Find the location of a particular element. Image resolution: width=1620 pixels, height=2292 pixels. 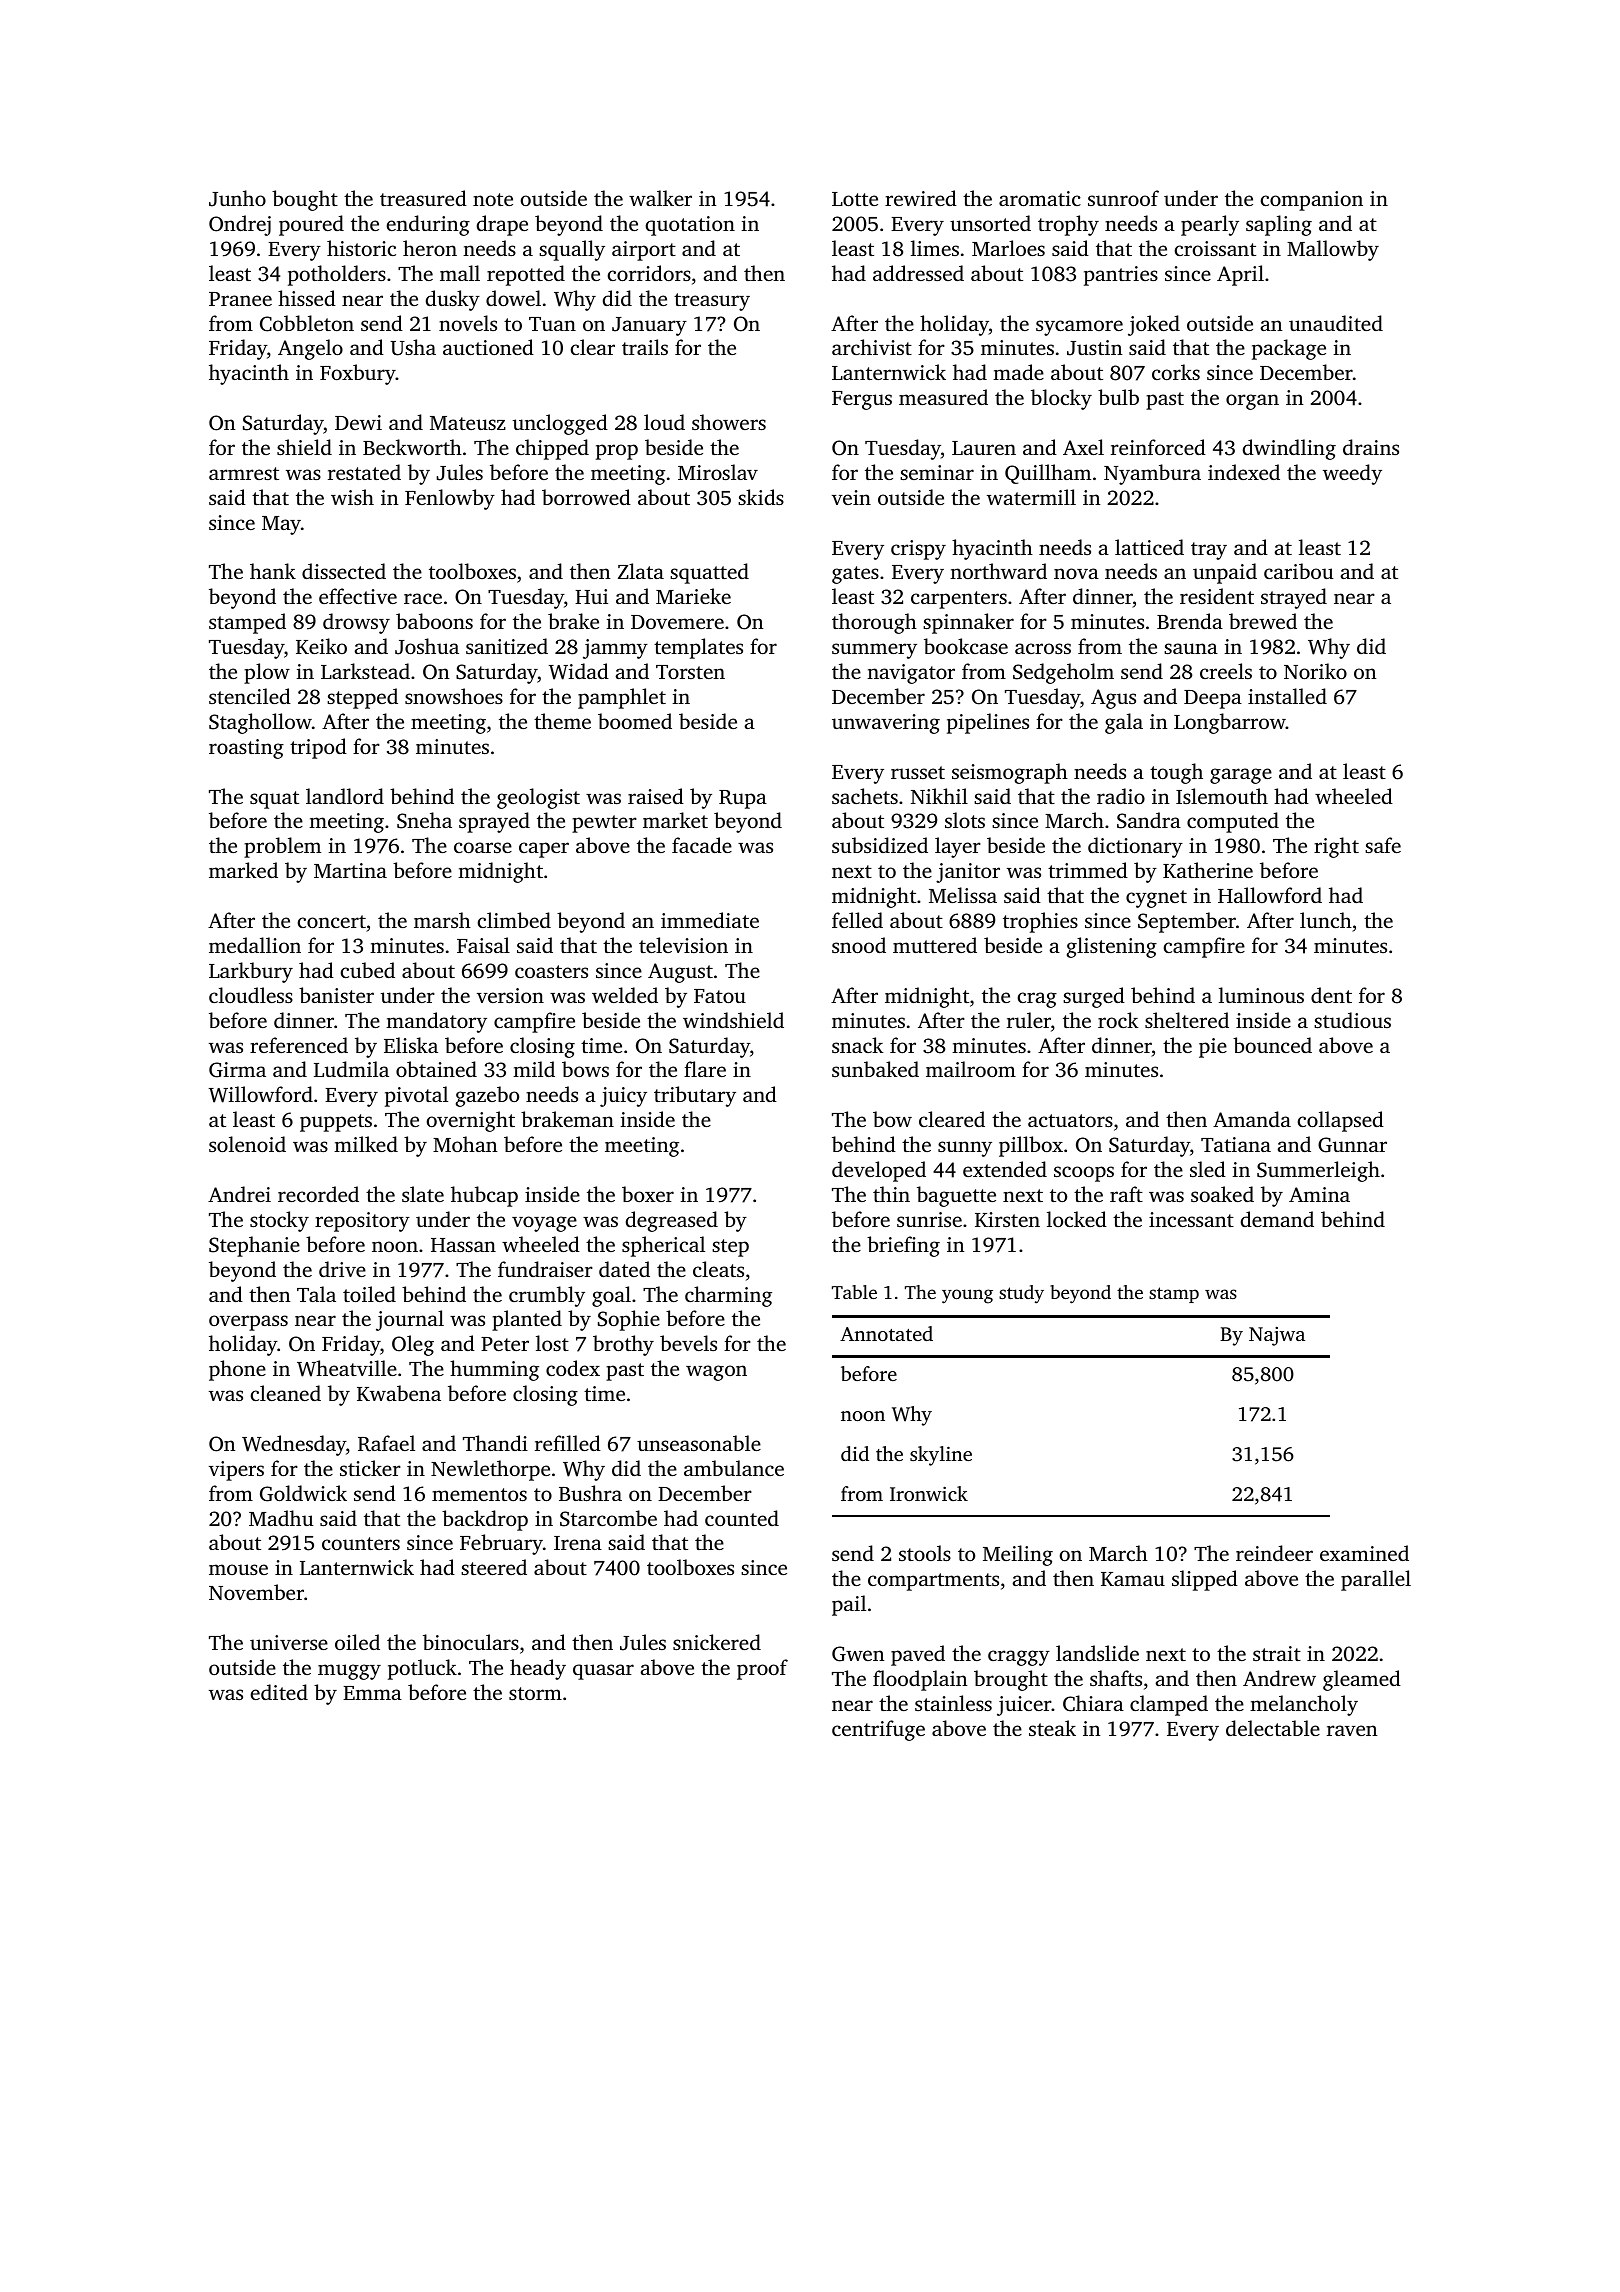

Pranee is located at coordinates (240, 299).
